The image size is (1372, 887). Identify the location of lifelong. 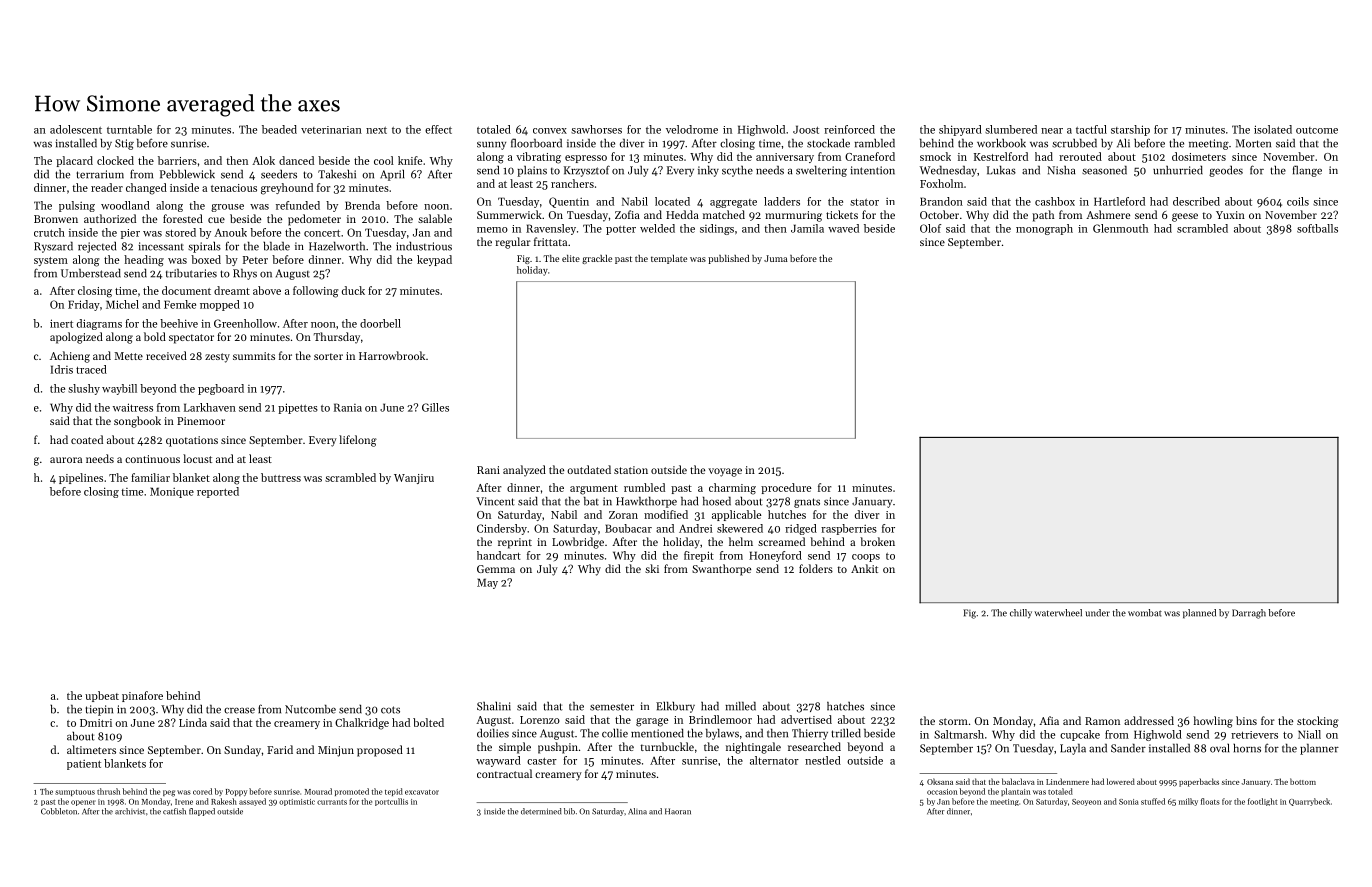
(358, 441).
